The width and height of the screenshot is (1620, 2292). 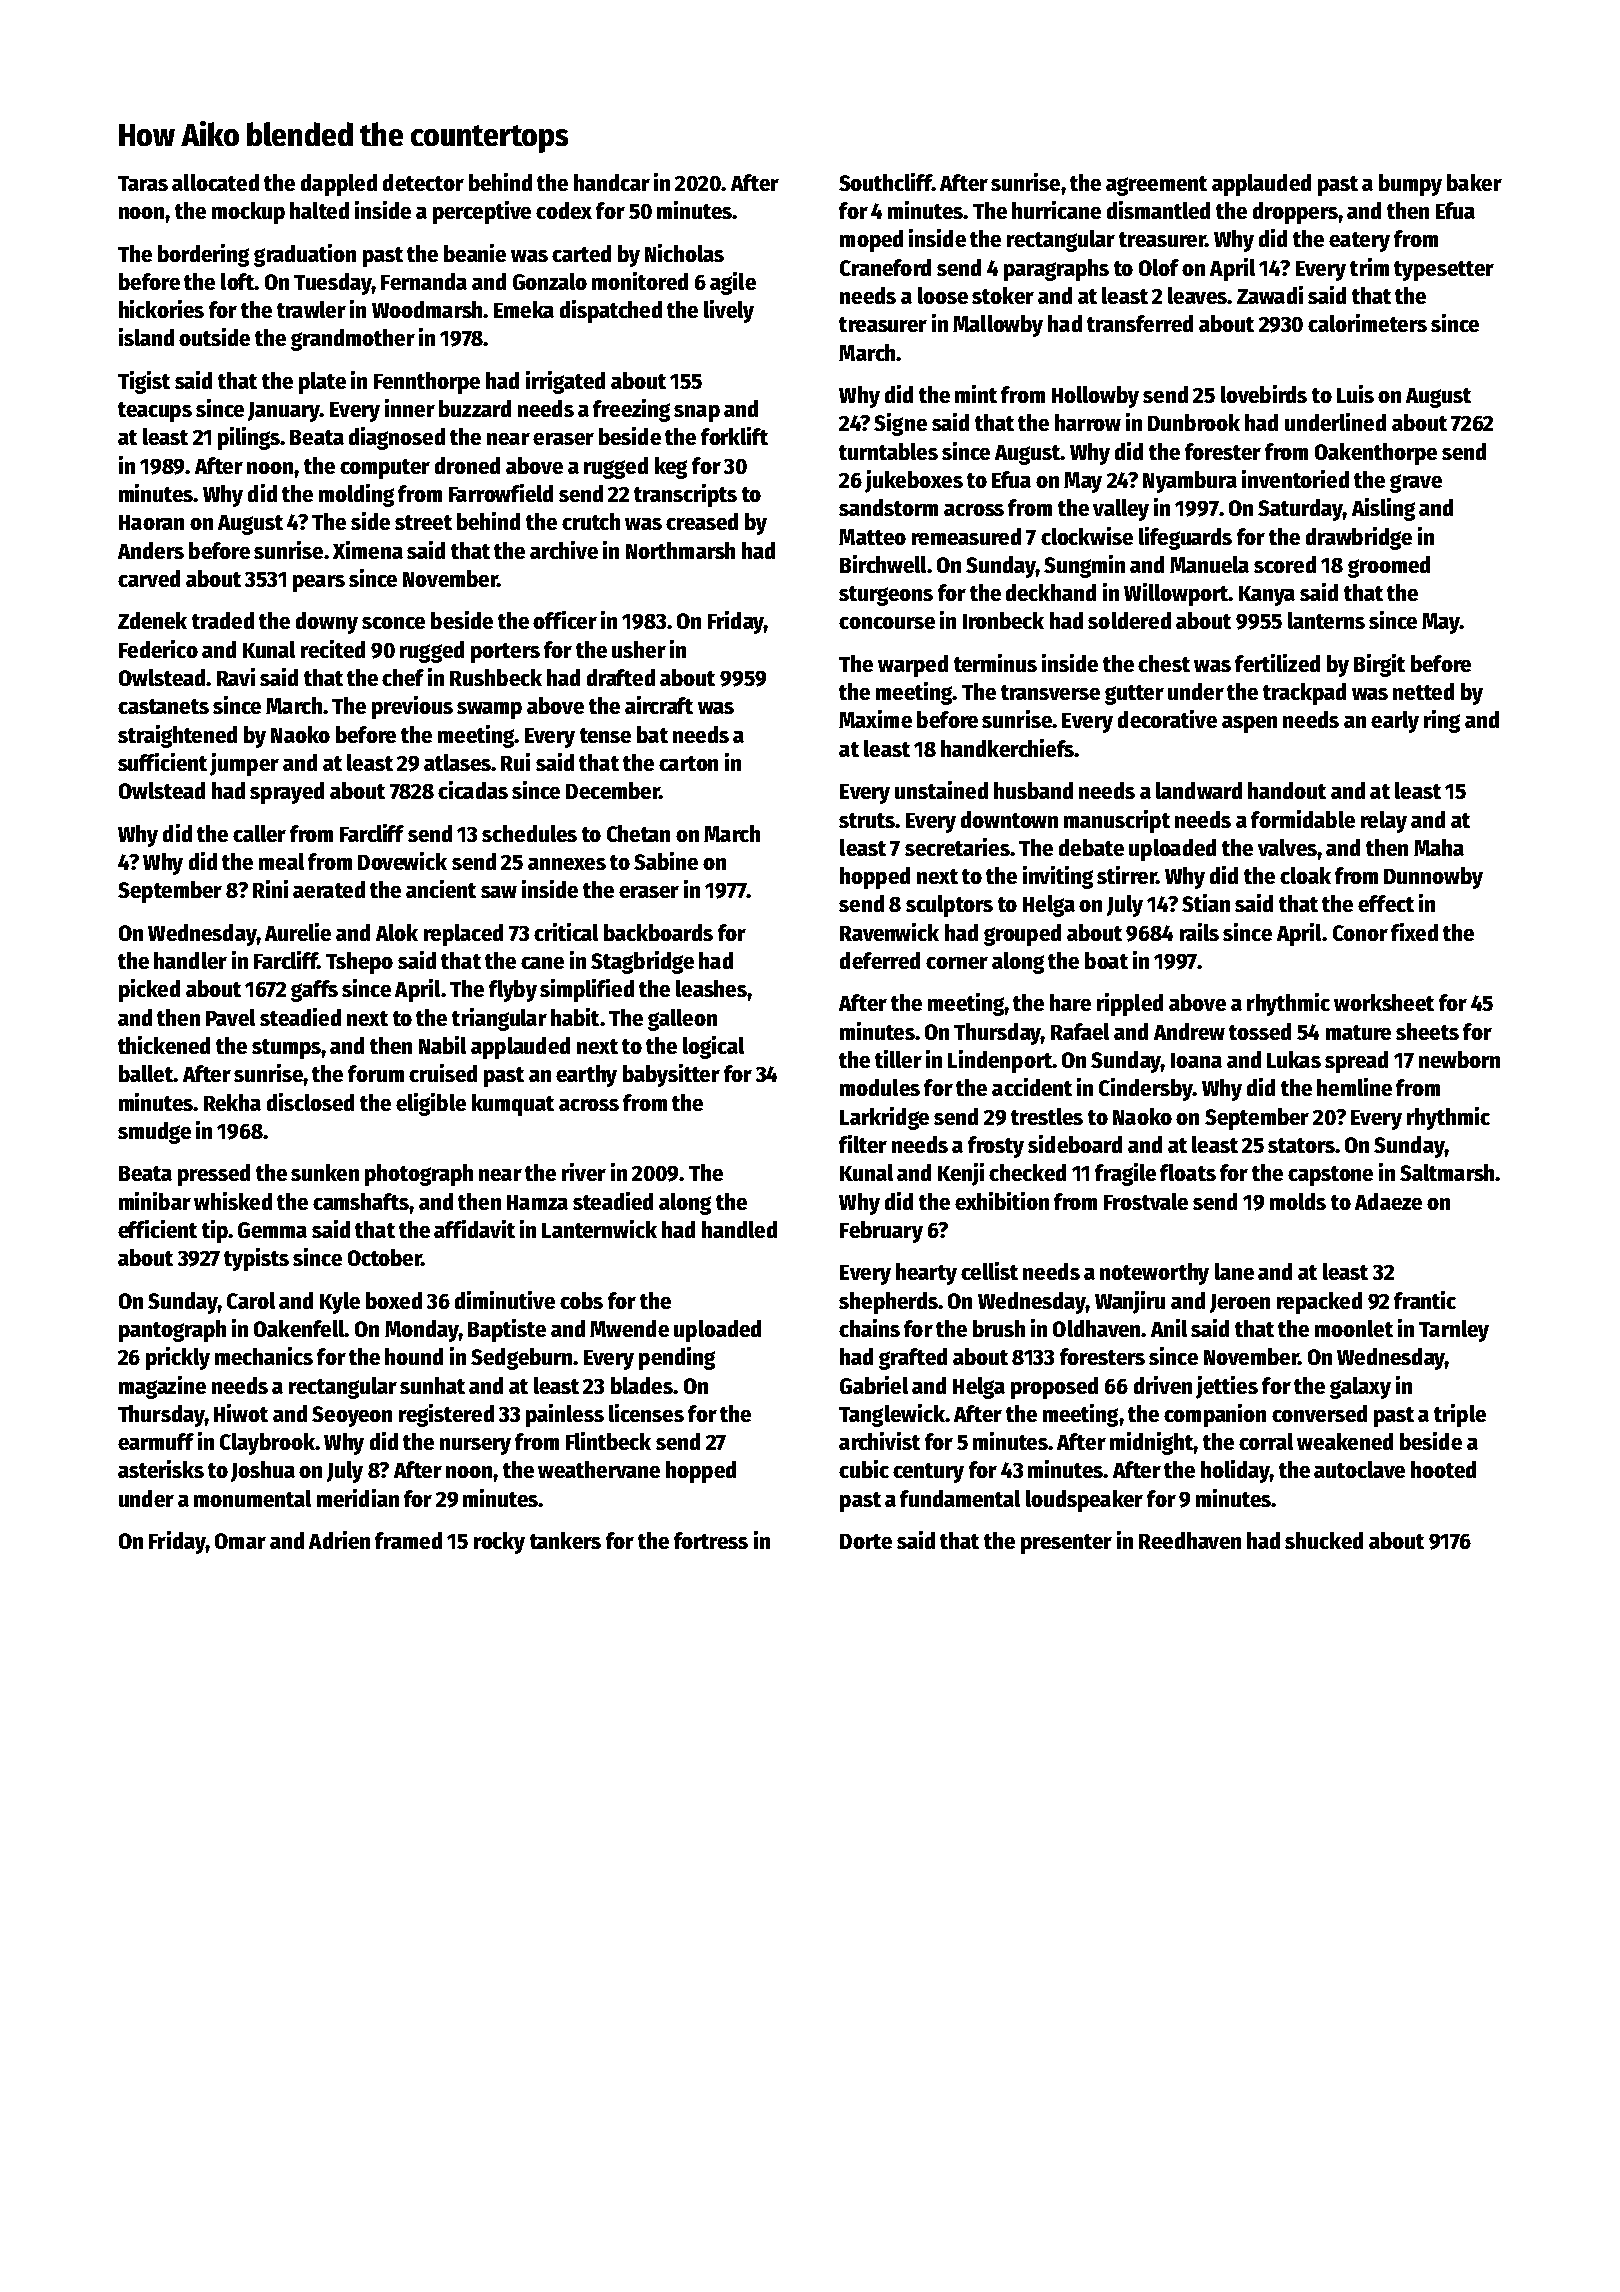 What do you see at coordinates (1199, 932) in the screenshot?
I see `rails` at bounding box center [1199, 932].
